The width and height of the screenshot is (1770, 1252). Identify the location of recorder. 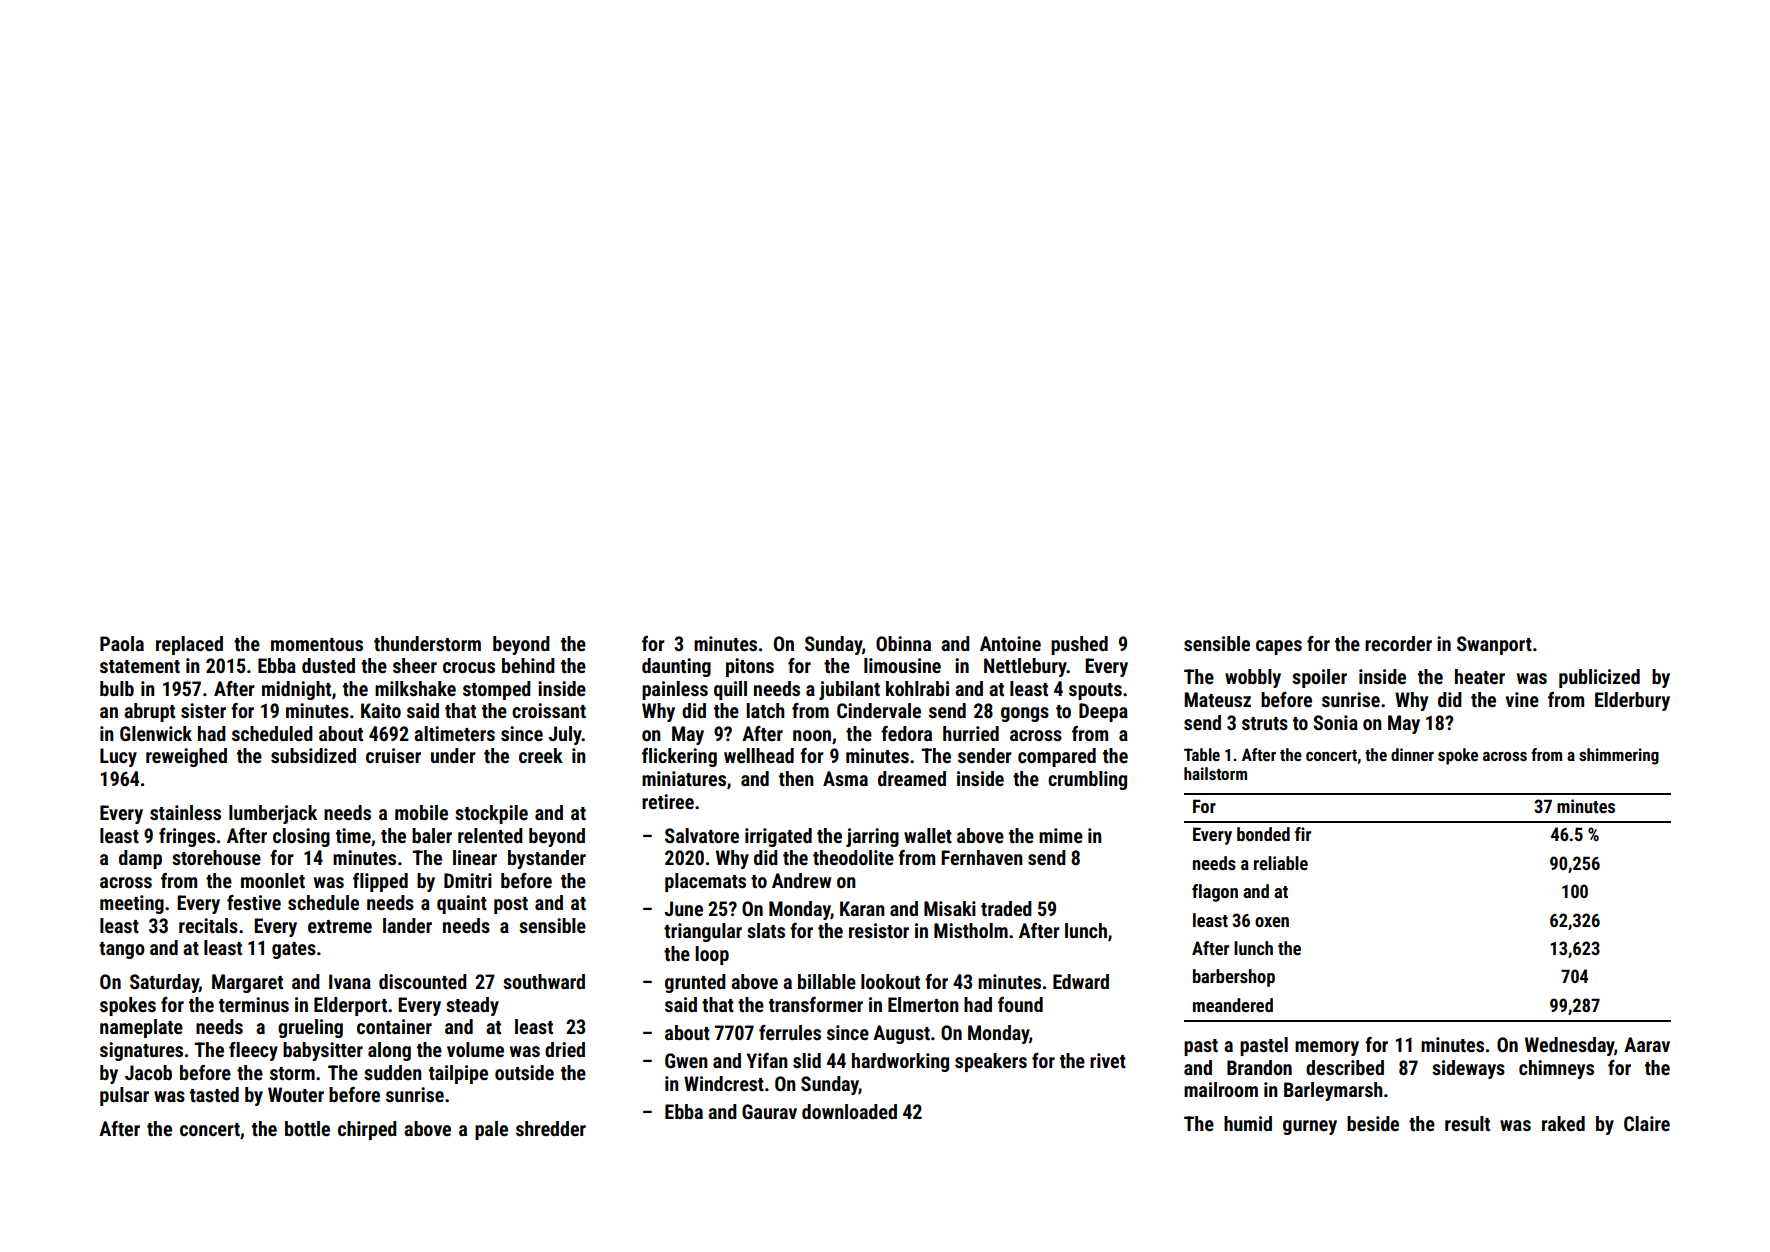
(1398, 643).
